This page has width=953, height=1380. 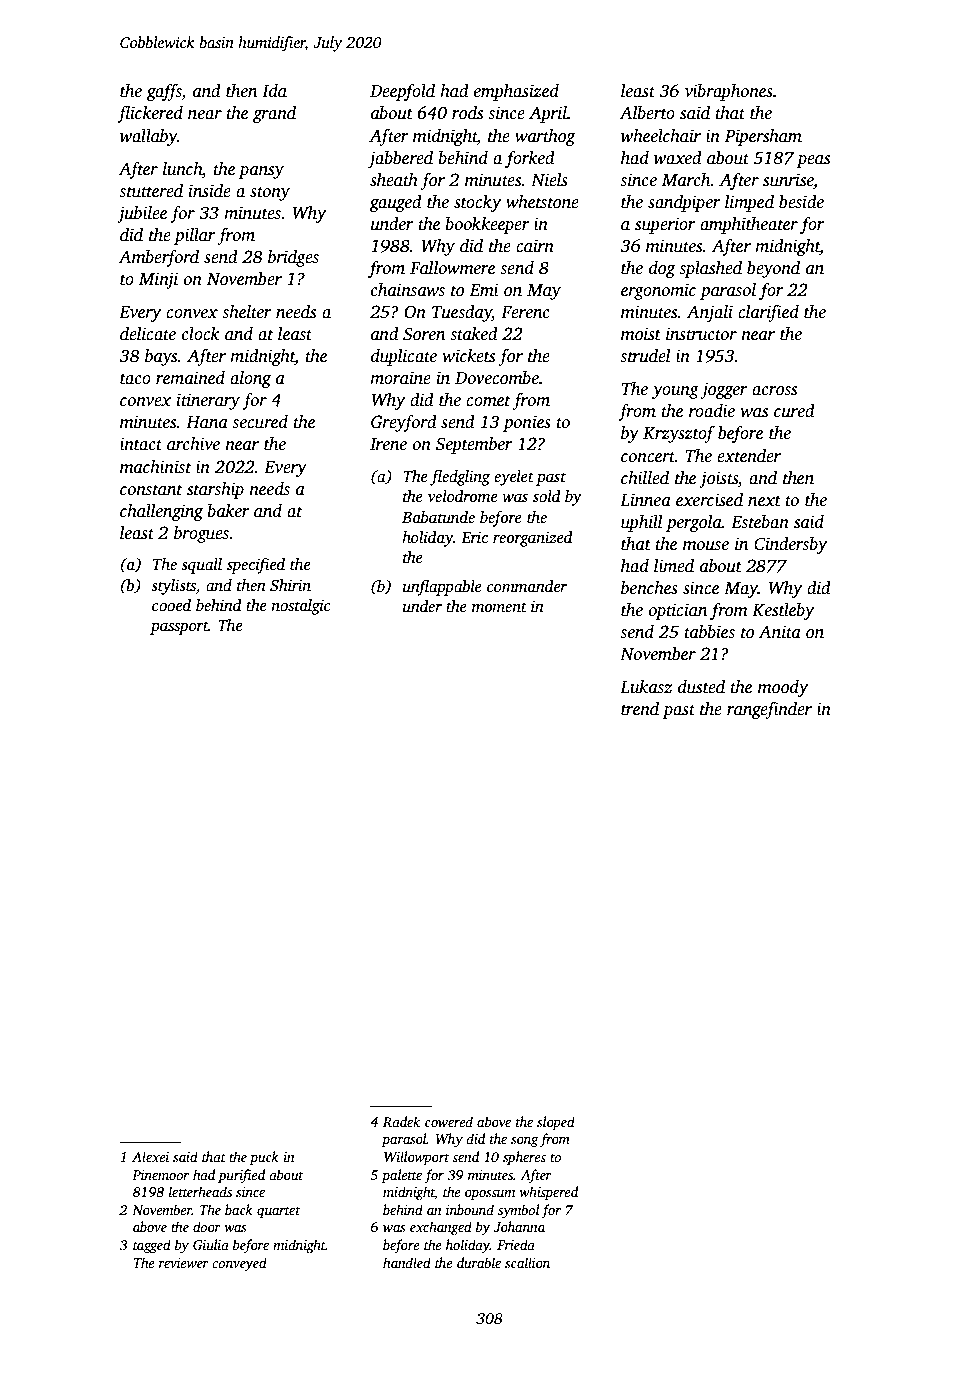 What do you see at coordinates (497, 378) in the page?
I see `Dovecombe` at bounding box center [497, 378].
